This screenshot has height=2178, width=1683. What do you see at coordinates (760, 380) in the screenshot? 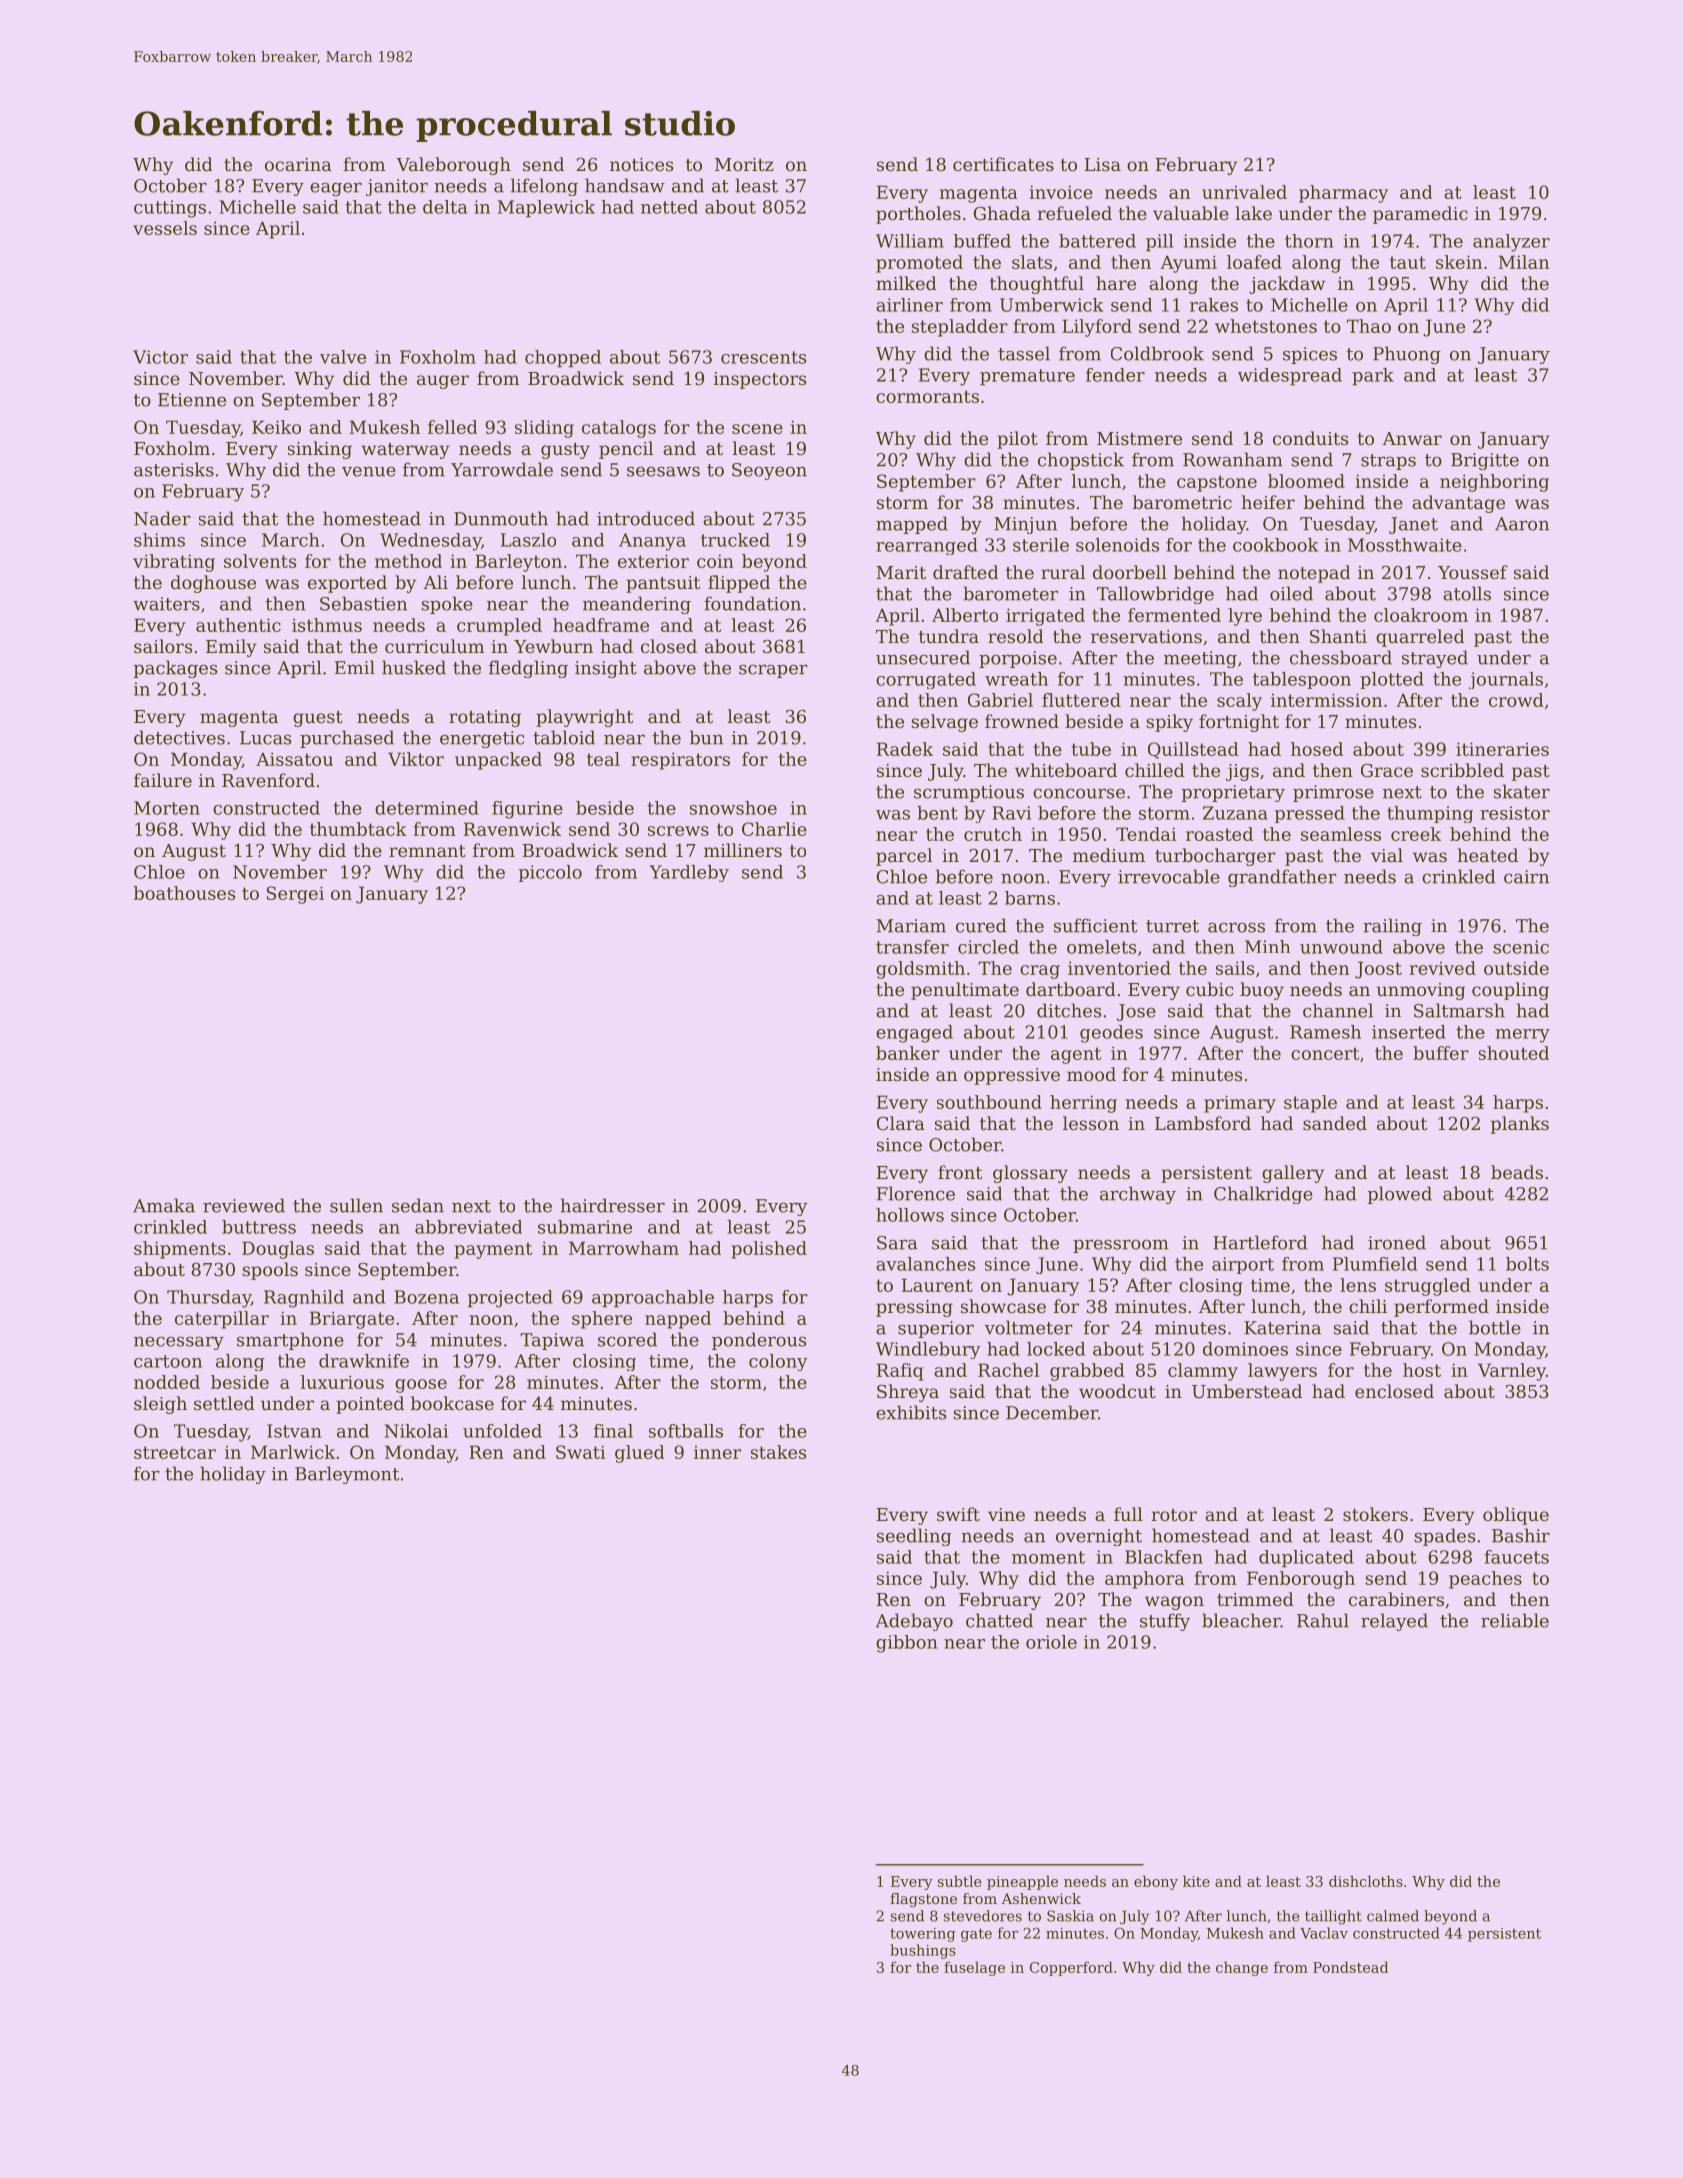
I see `inspectors` at bounding box center [760, 380].
